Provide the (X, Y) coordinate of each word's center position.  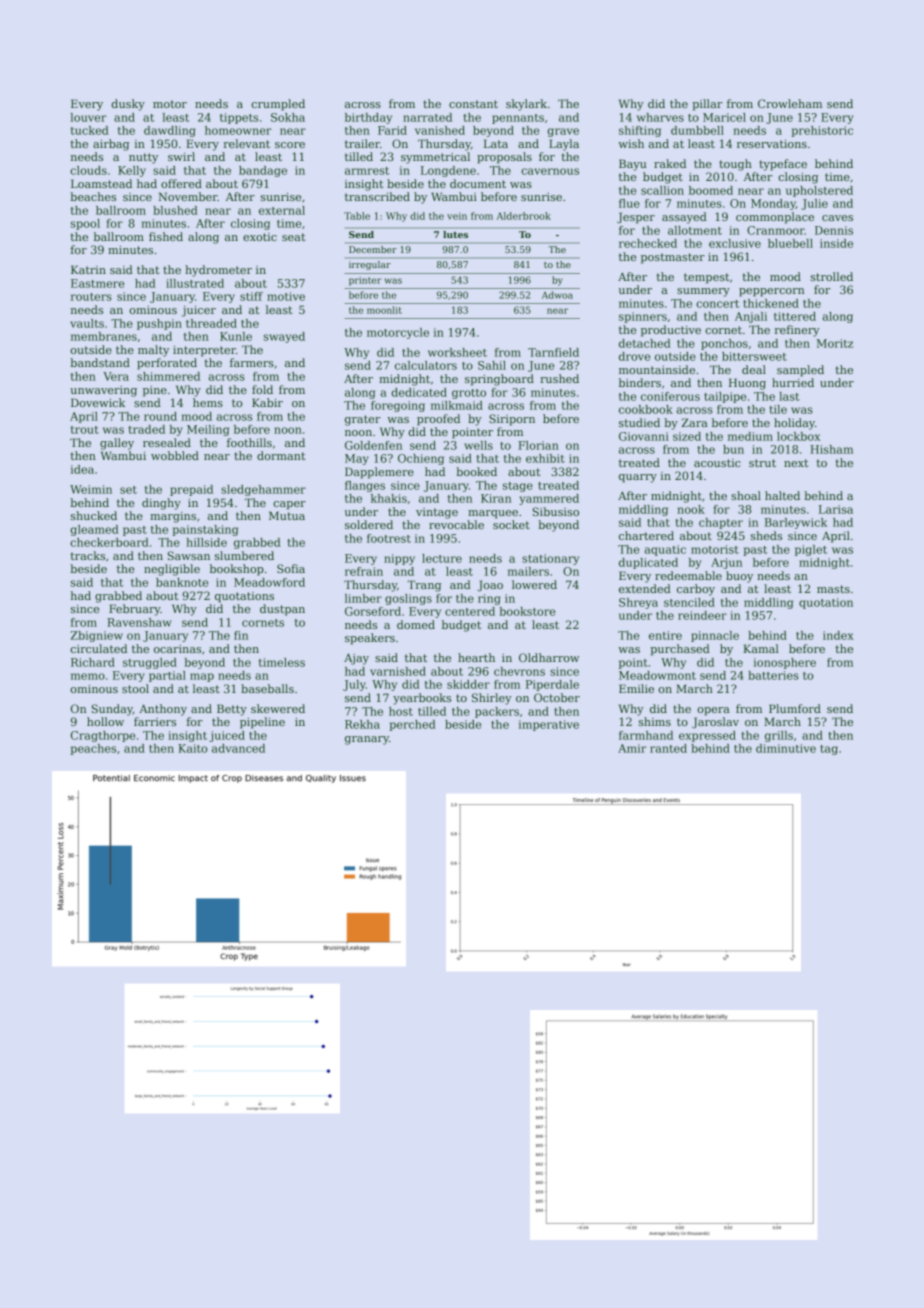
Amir (632, 748)
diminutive (786, 748)
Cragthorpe (103, 736)
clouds (88, 170)
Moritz (834, 343)
